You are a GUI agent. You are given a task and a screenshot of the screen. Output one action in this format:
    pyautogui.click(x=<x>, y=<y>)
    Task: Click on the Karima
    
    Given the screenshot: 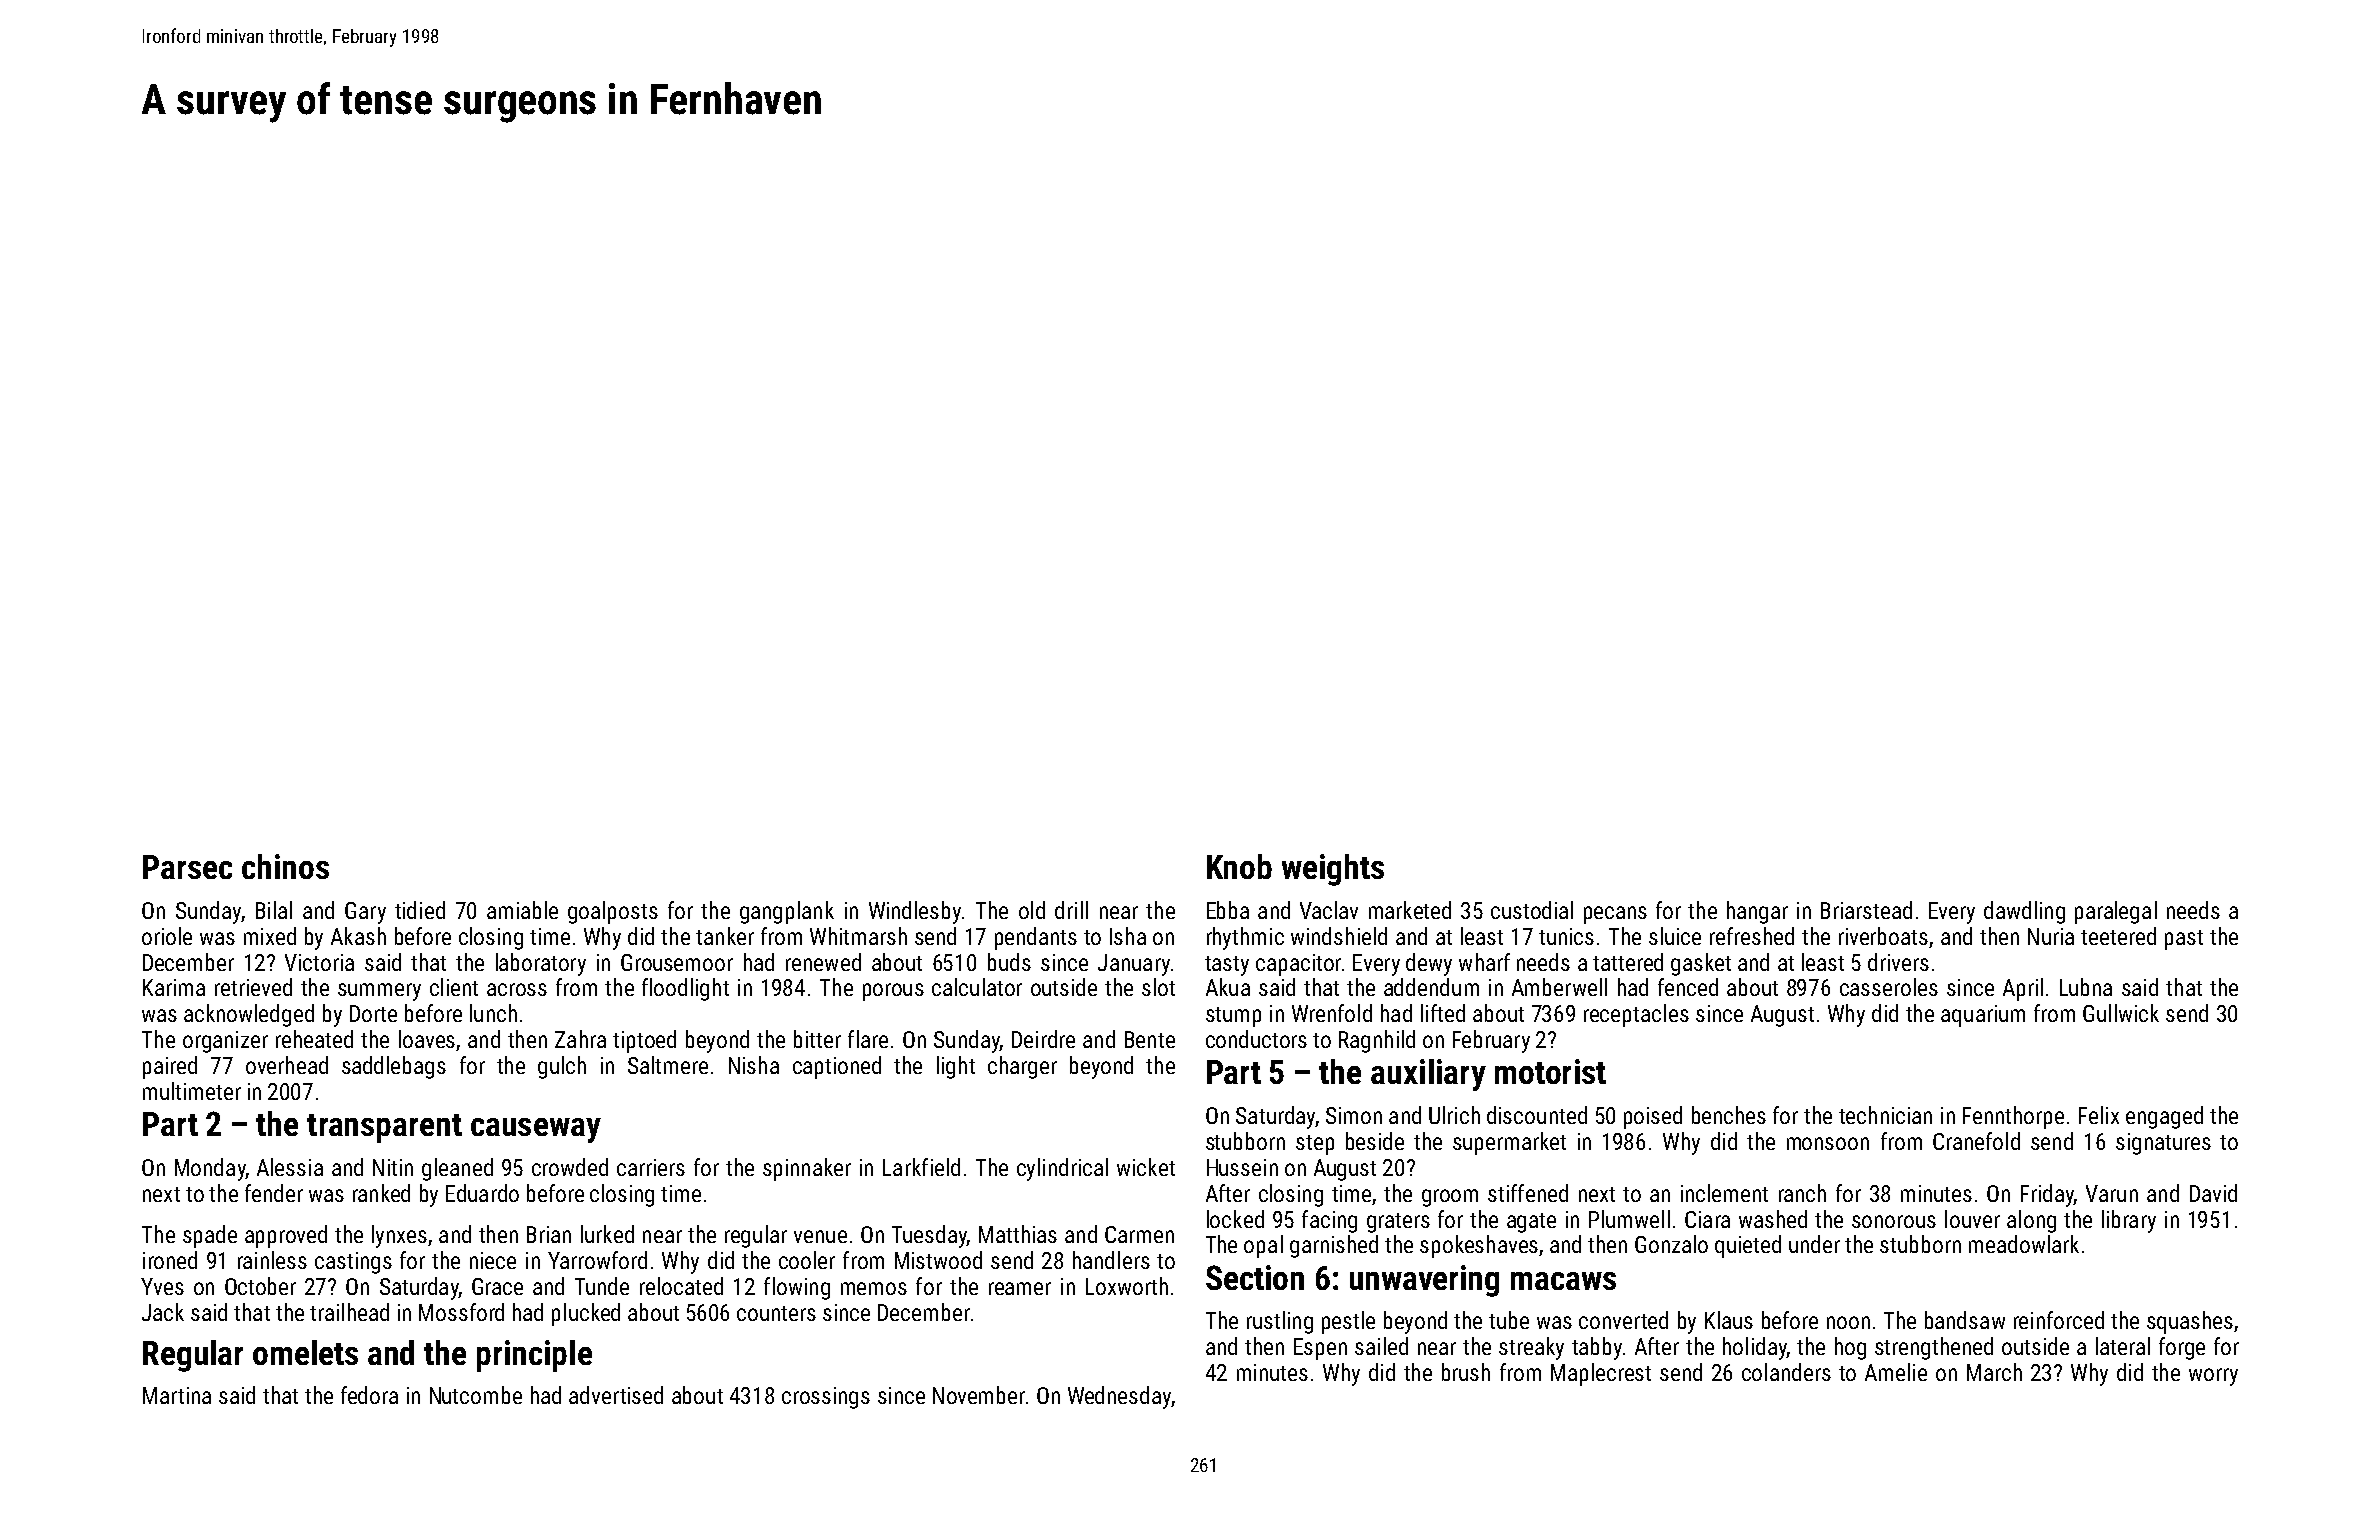 What is the action you would take?
    pyautogui.click(x=174, y=987)
